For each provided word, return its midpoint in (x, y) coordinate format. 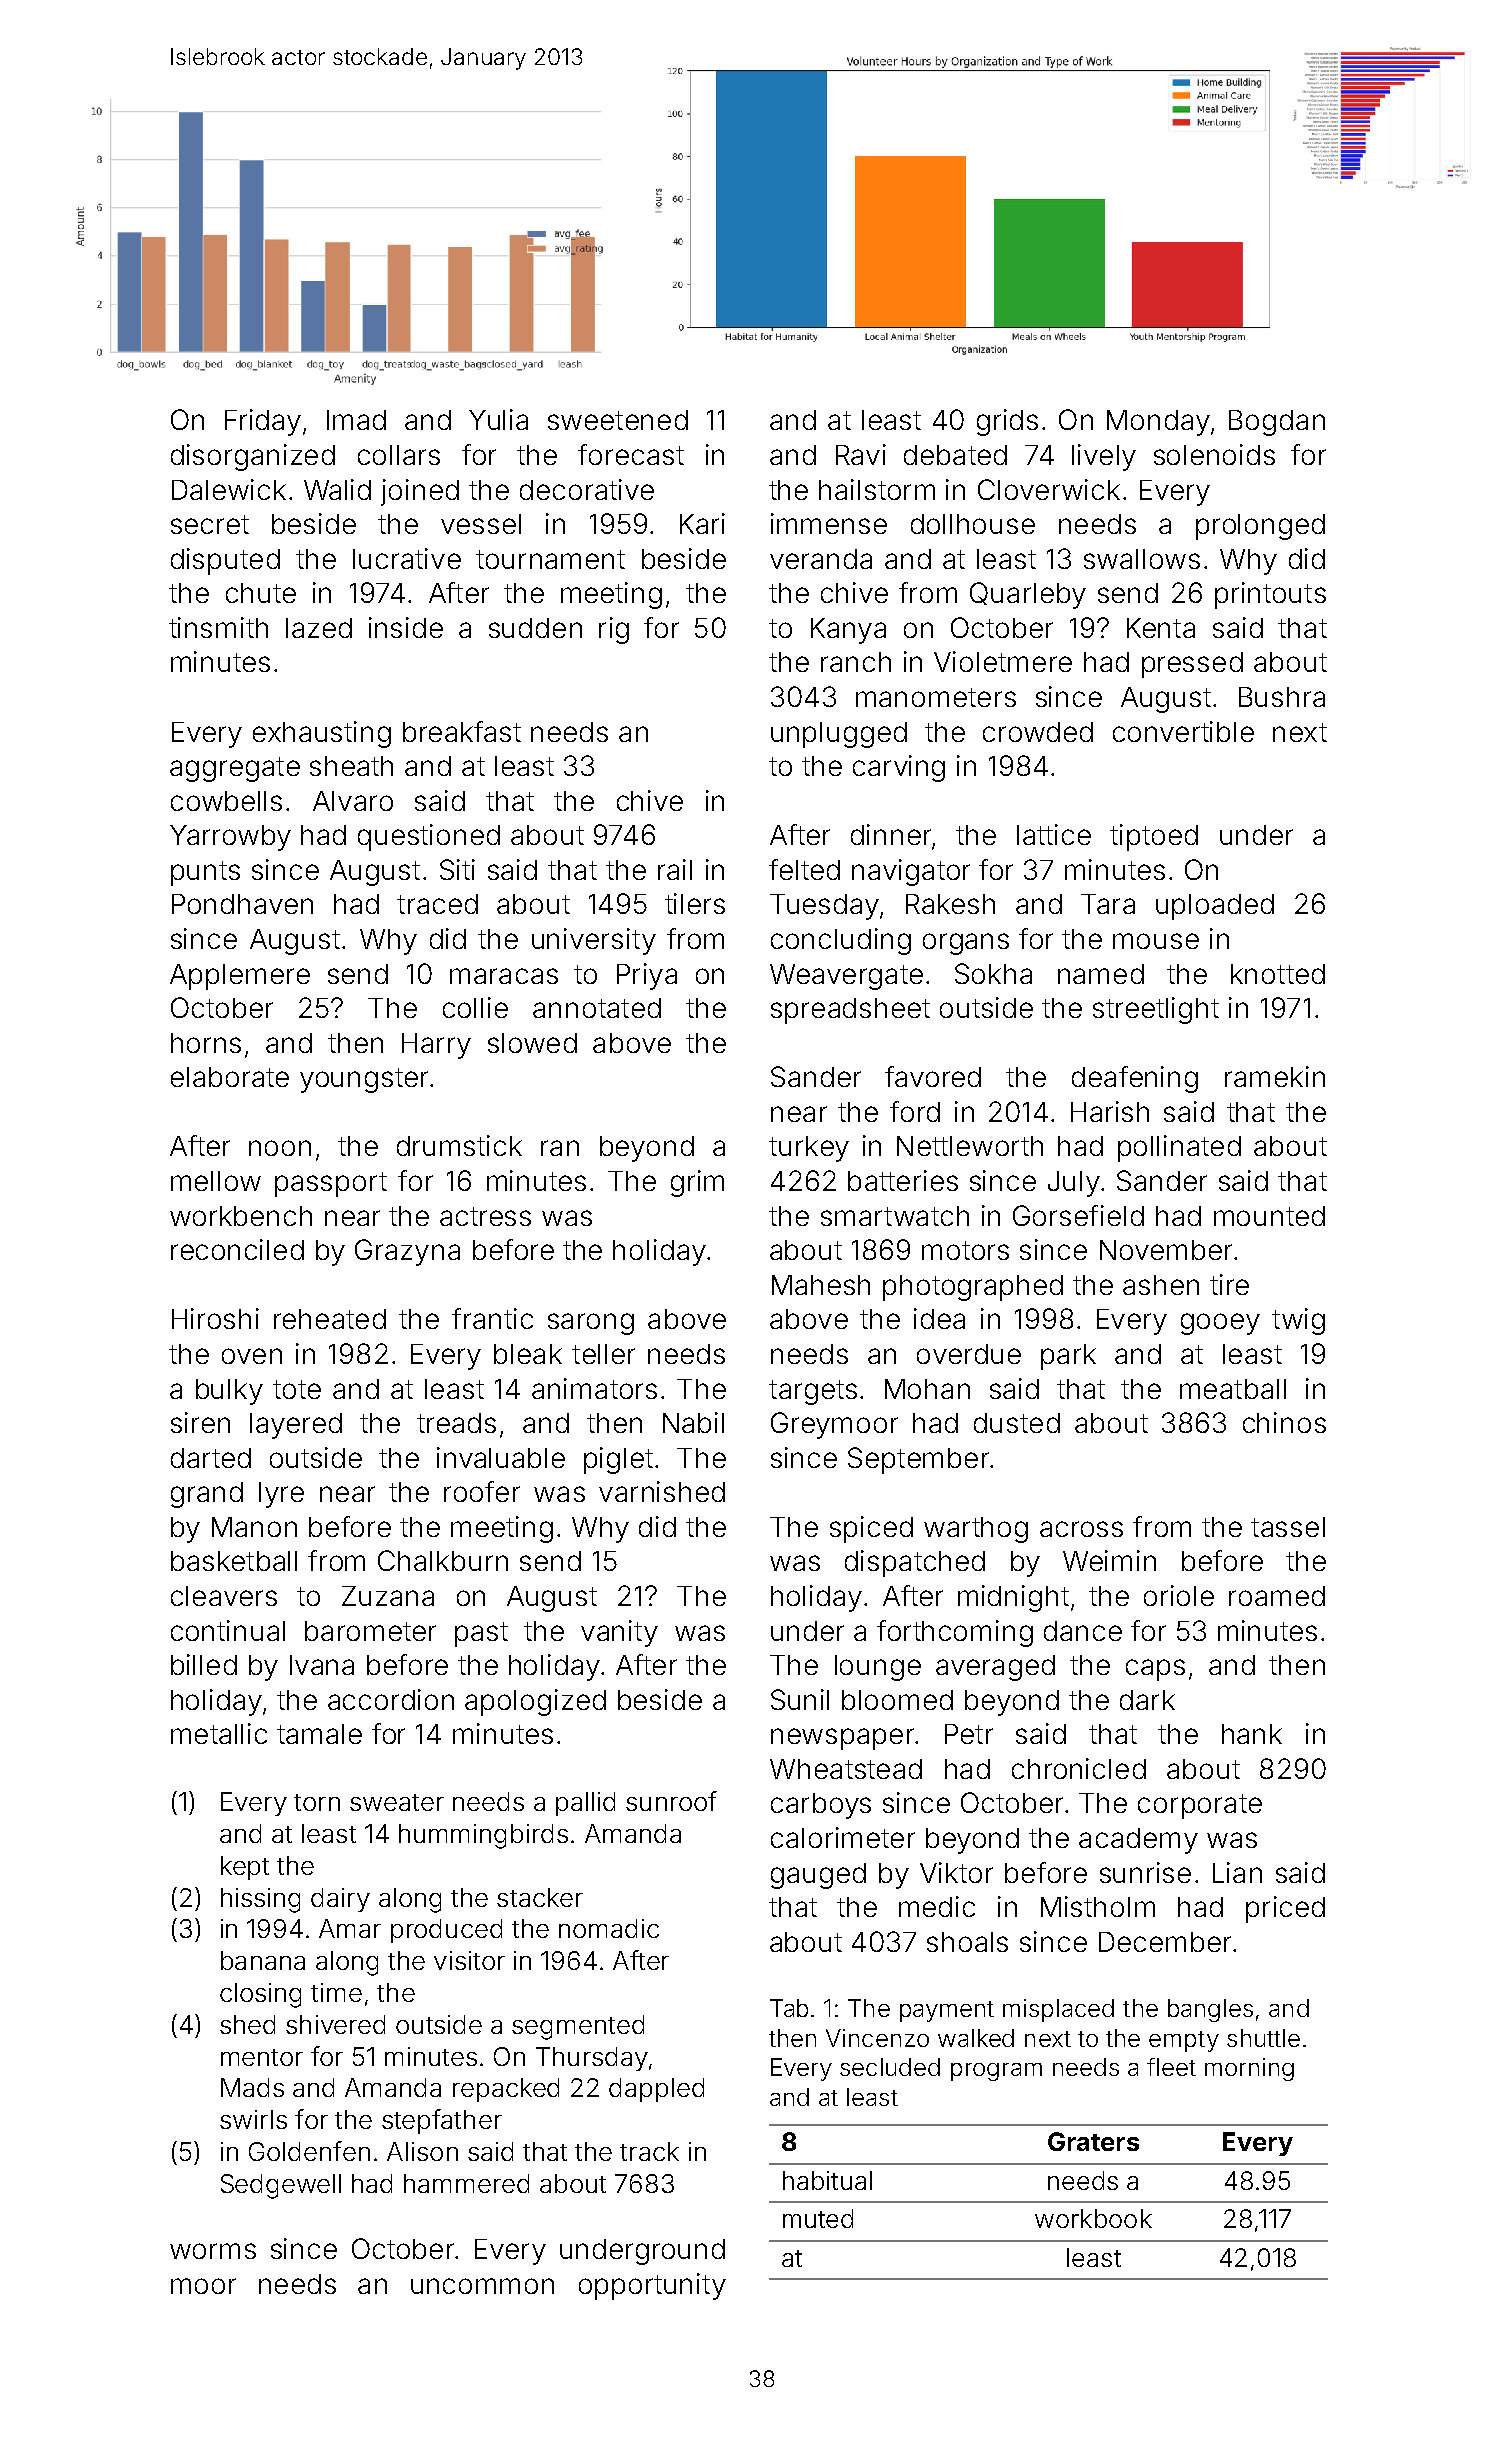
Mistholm (1098, 1906)
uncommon (482, 2286)
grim (697, 1183)
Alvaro (353, 801)
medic (937, 1906)
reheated (330, 1319)
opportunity (652, 2286)
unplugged (839, 735)
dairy (340, 1900)
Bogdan (1277, 423)
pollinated (1179, 1148)
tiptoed (1154, 837)
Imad (356, 420)
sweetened (618, 420)
